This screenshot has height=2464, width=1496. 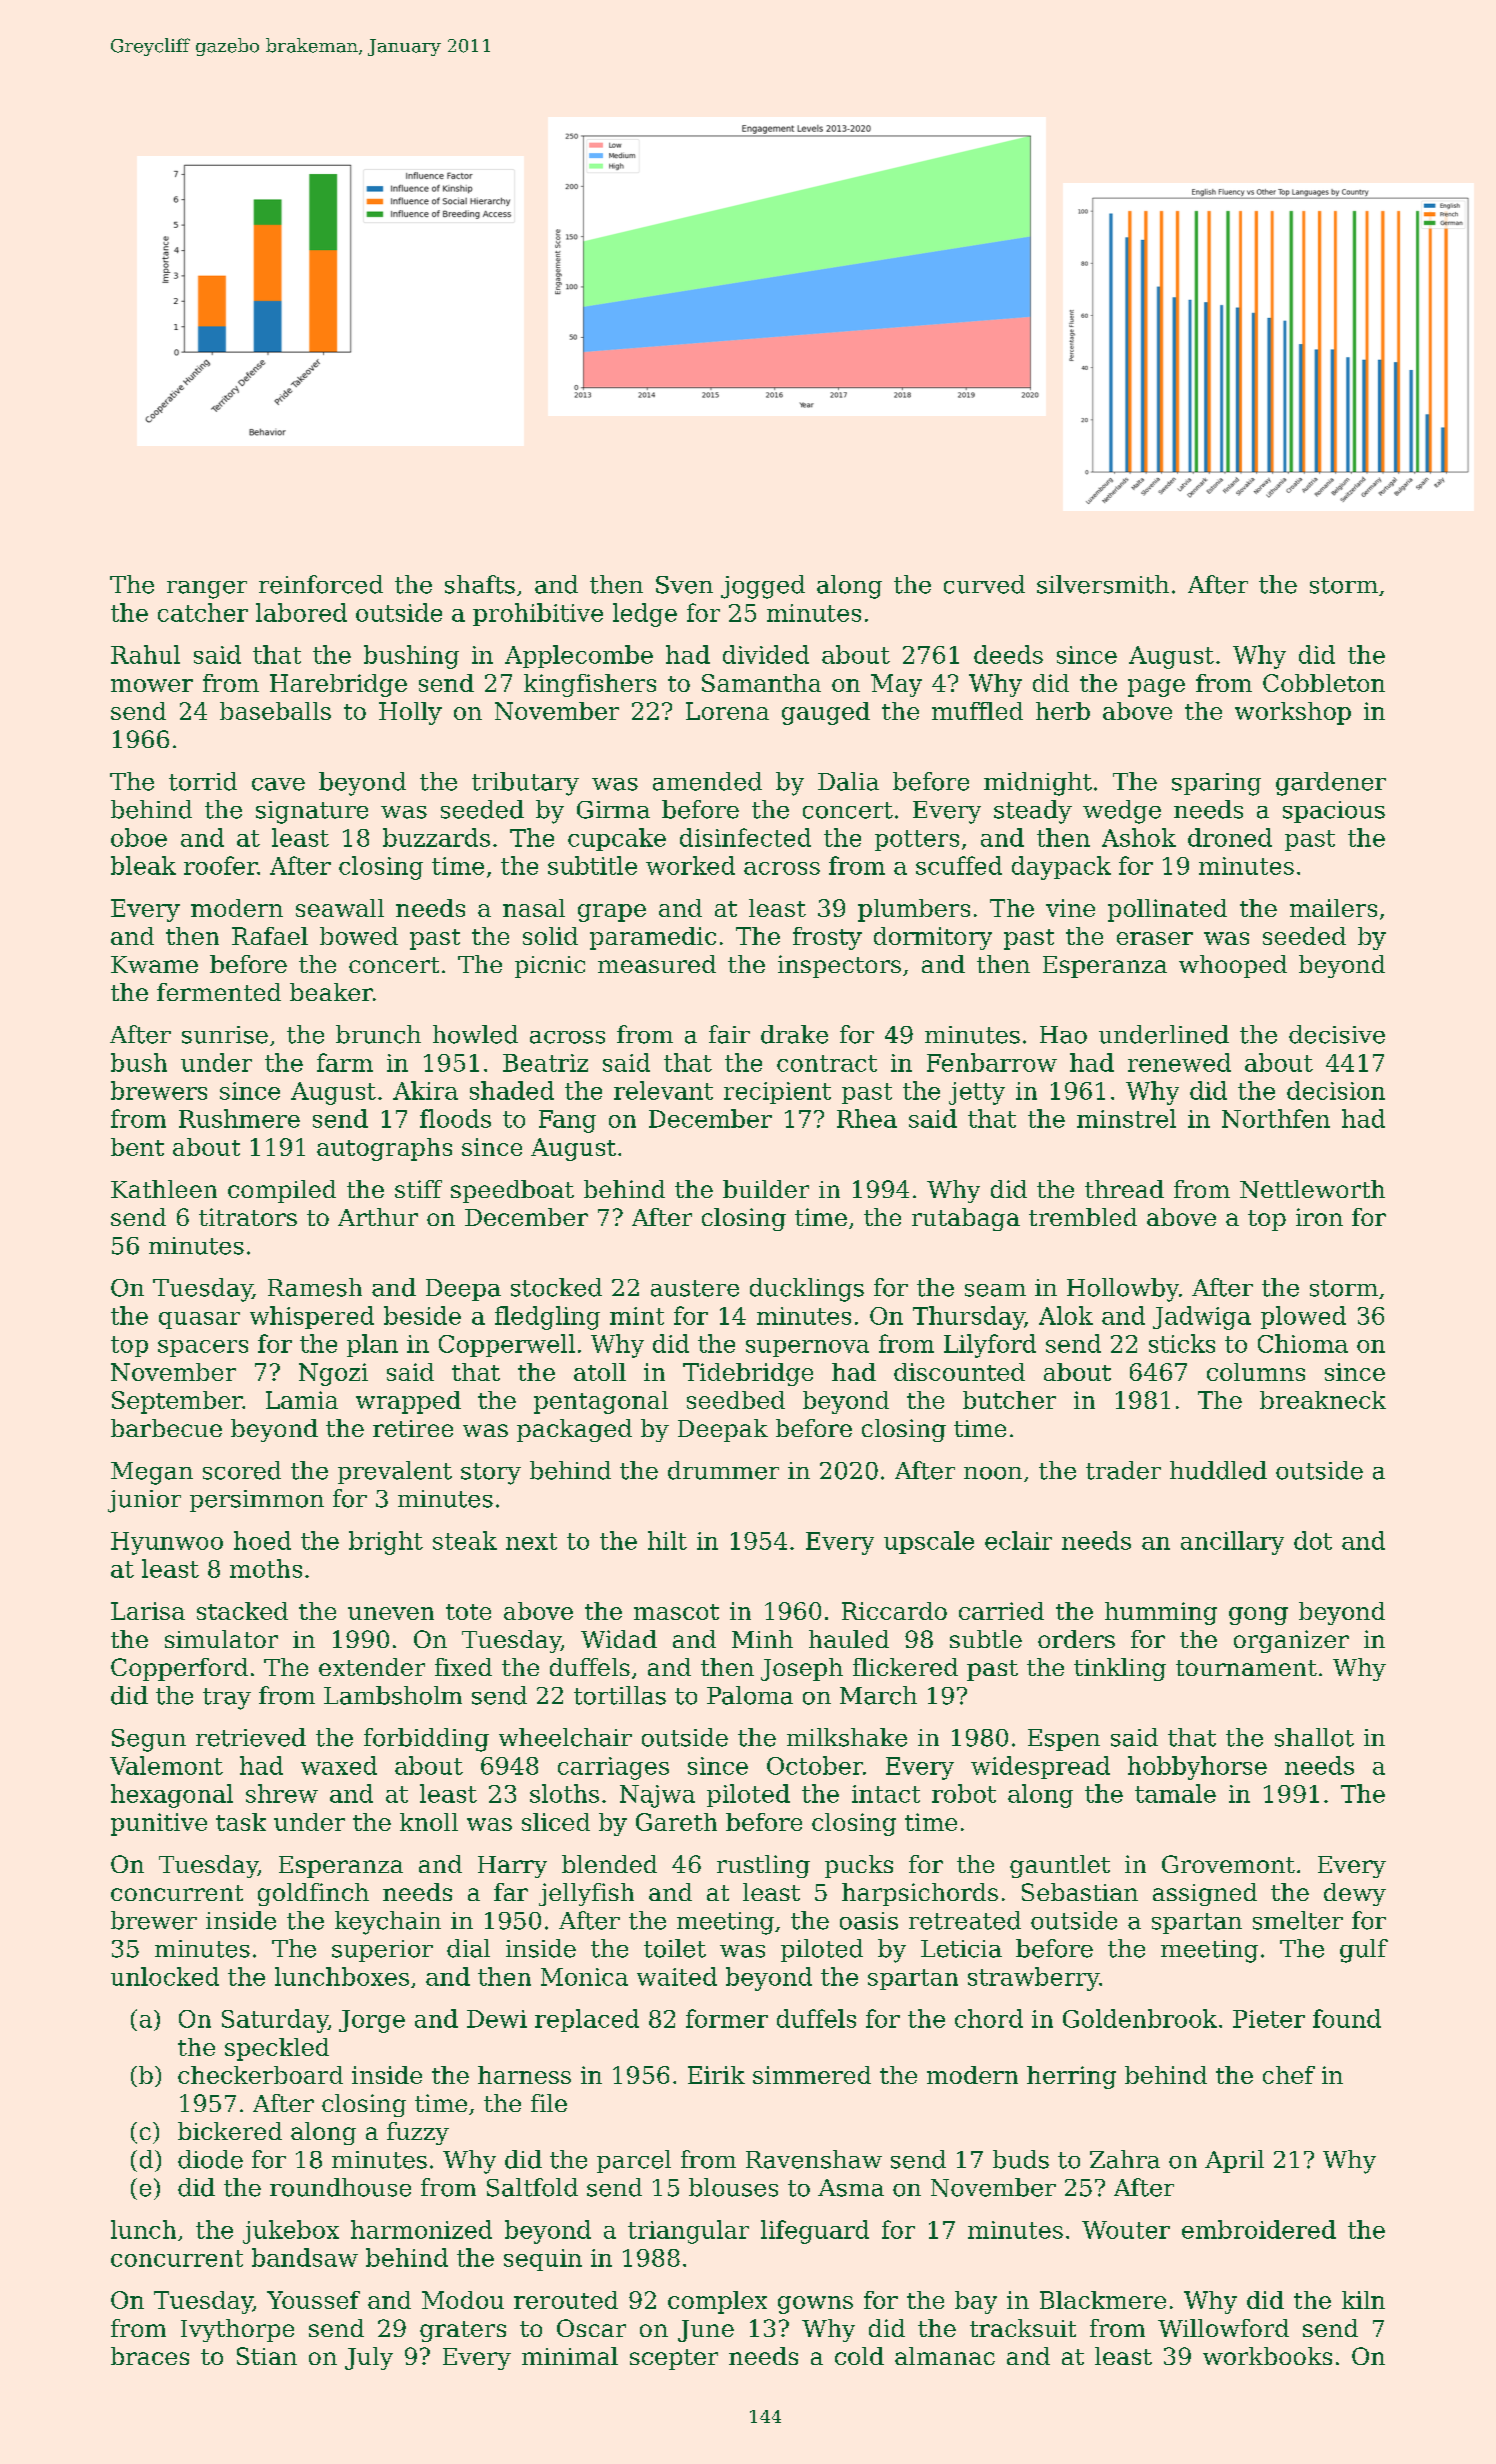 What do you see at coordinates (340, 2187) in the screenshot?
I see `roundhouse` at bounding box center [340, 2187].
